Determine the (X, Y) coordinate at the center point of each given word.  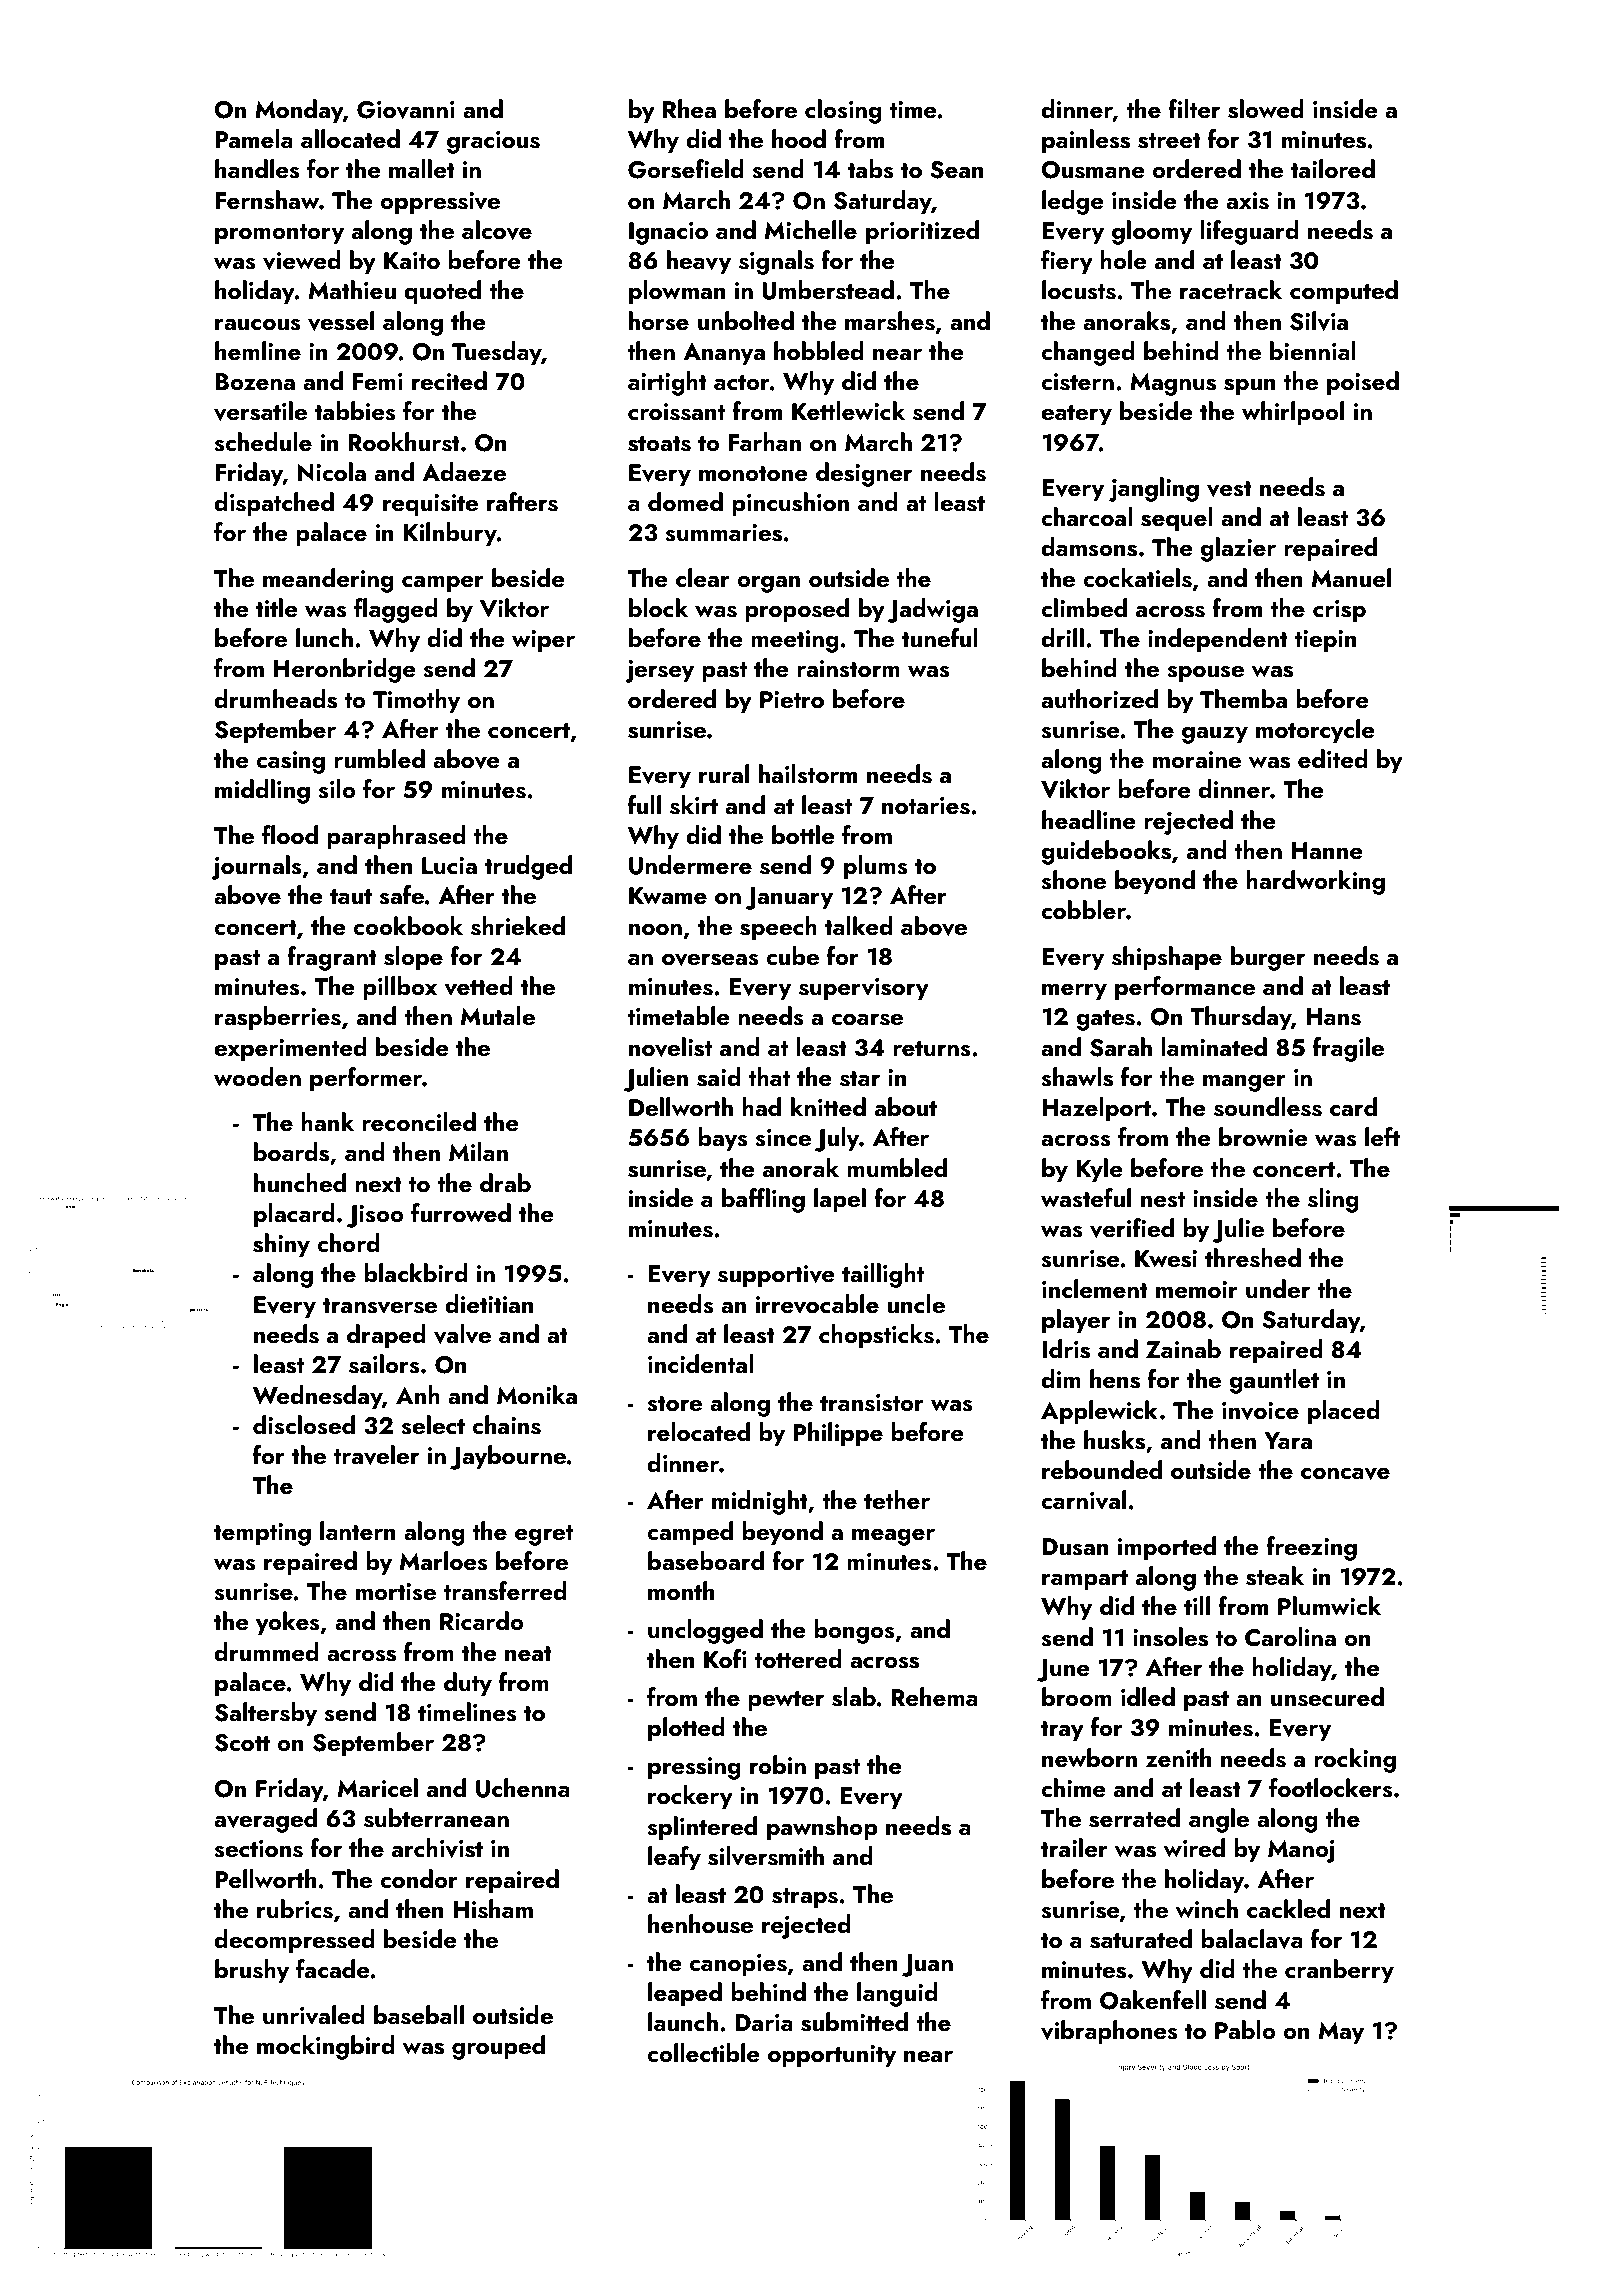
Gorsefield (686, 169)
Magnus (1173, 384)
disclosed (304, 1425)
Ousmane (1092, 170)
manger (1244, 1083)
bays (723, 1139)
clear (703, 578)
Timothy (416, 701)
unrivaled (314, 2015)
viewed (302, 260)
